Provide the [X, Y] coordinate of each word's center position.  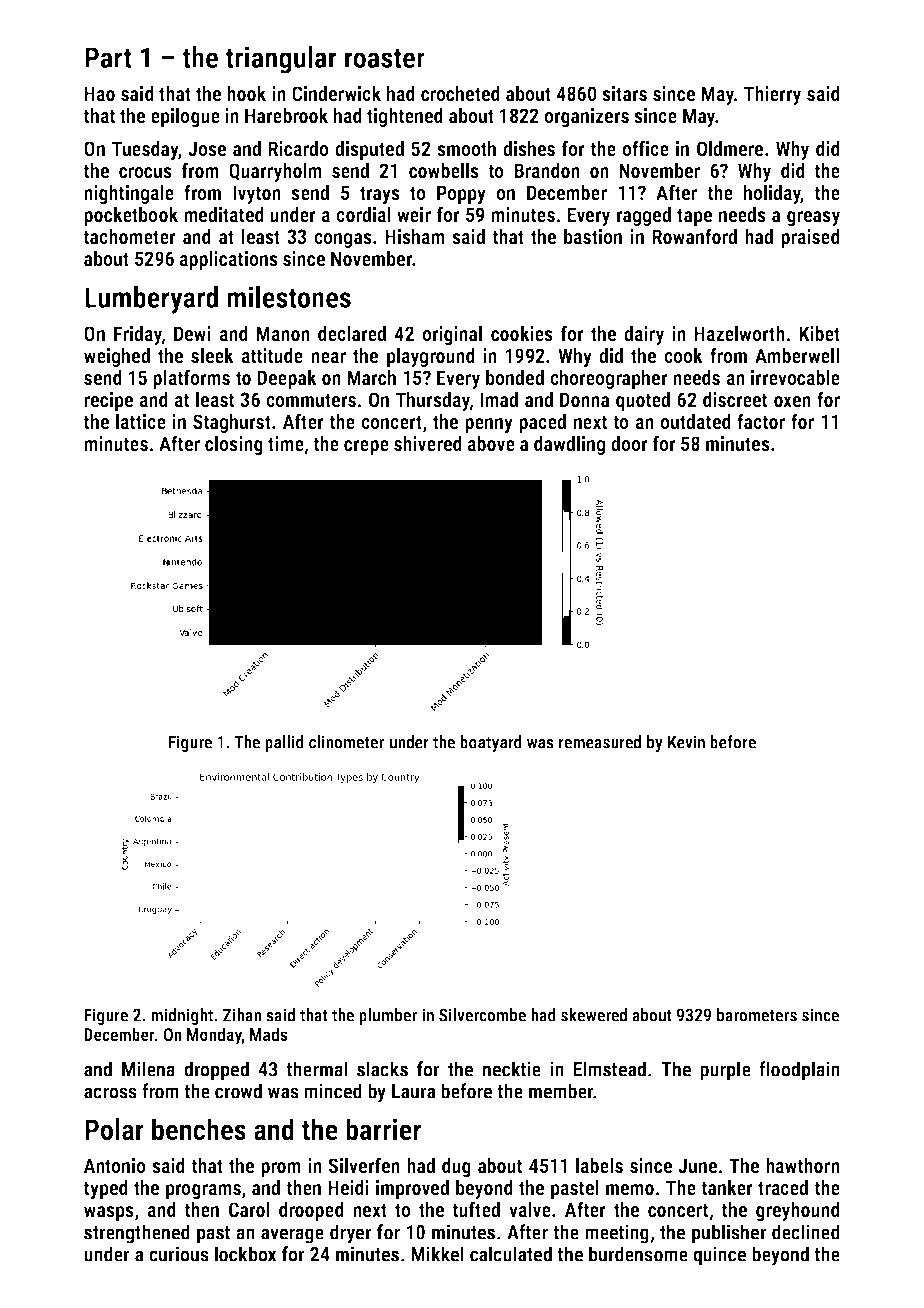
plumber [388, 1016]
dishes [529, 148]
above [491, 443]
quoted [643, 401]
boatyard [491, 743]
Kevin [686, 742]
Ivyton [257, 194]
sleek [212, 355]
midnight [182, 1016]
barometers [757, 1015]
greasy [813, 218]
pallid [284, 743]
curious [179, 1254]
